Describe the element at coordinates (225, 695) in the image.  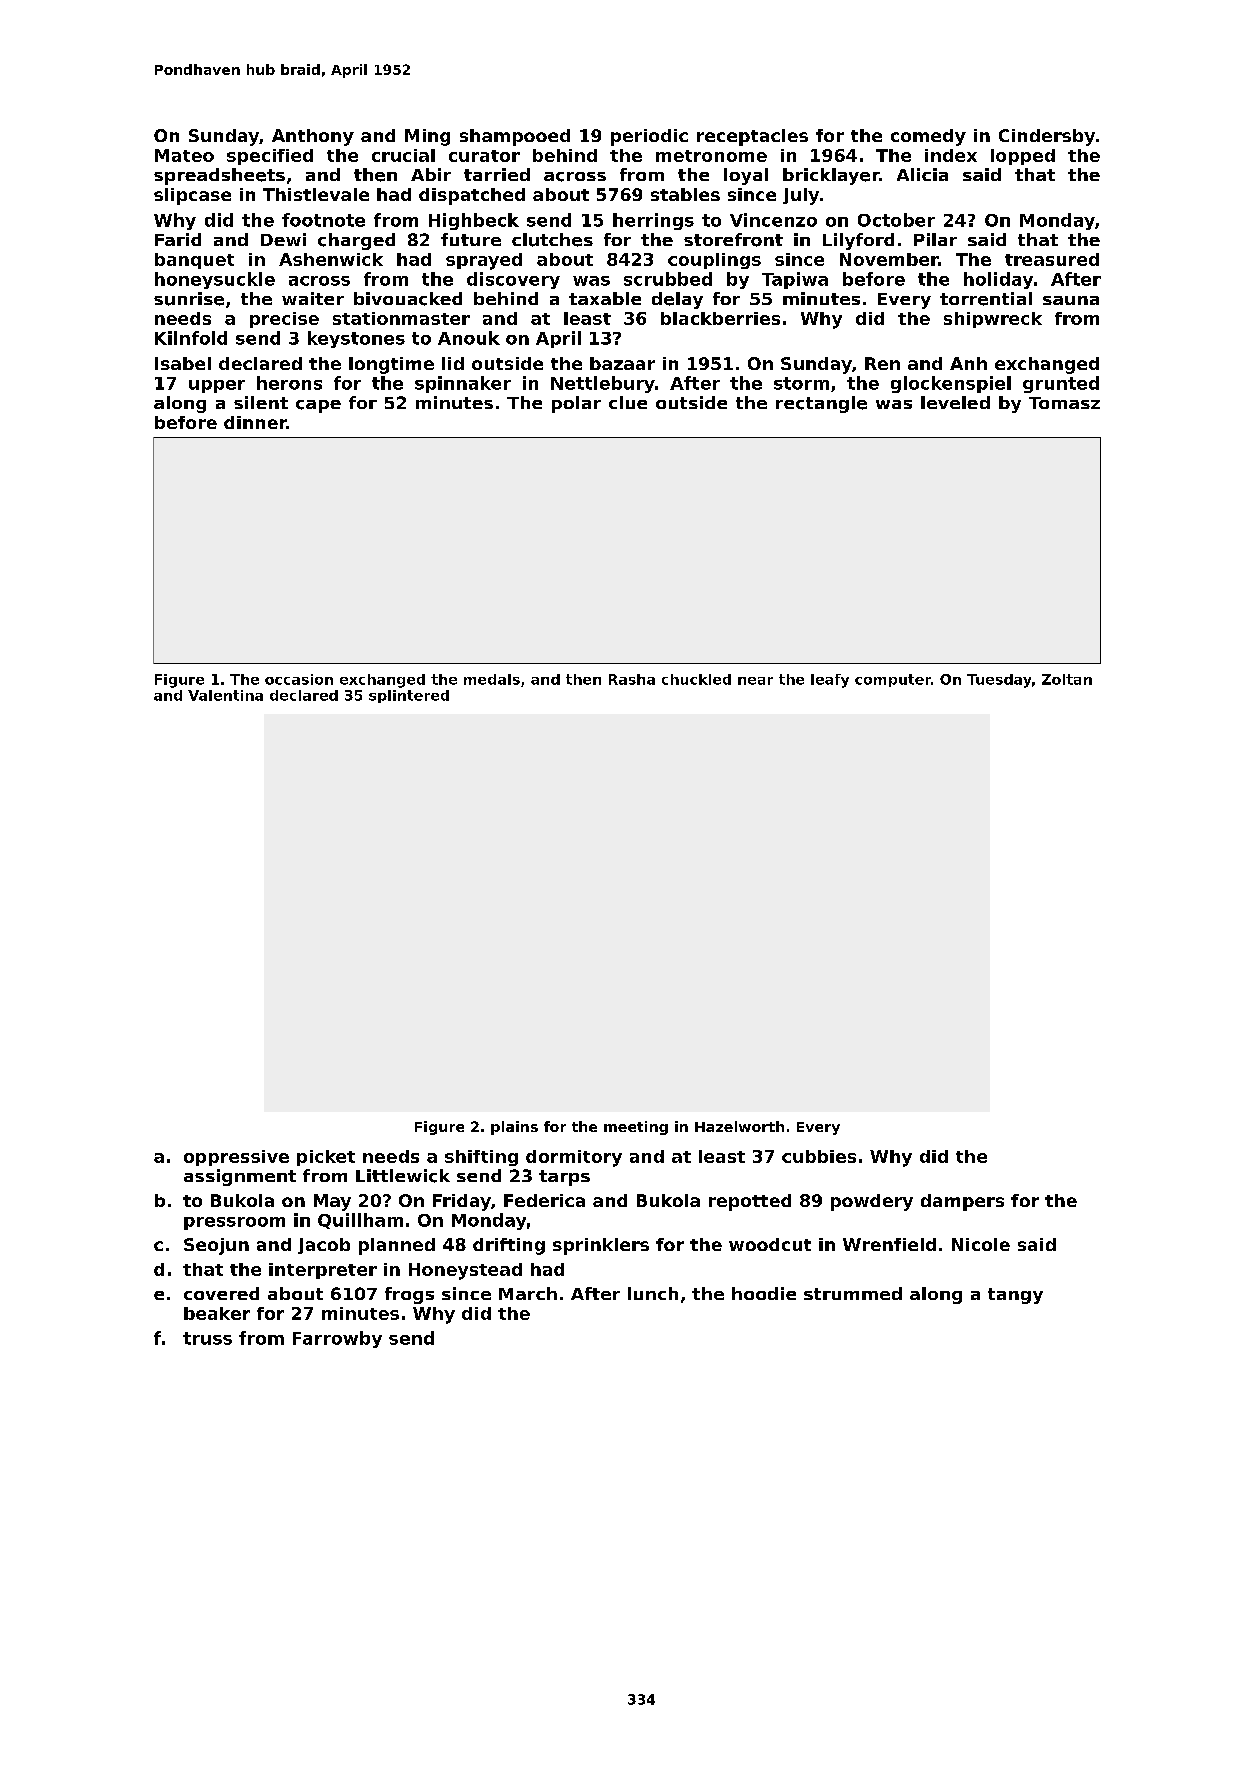
I see `Valentina` at that location.
